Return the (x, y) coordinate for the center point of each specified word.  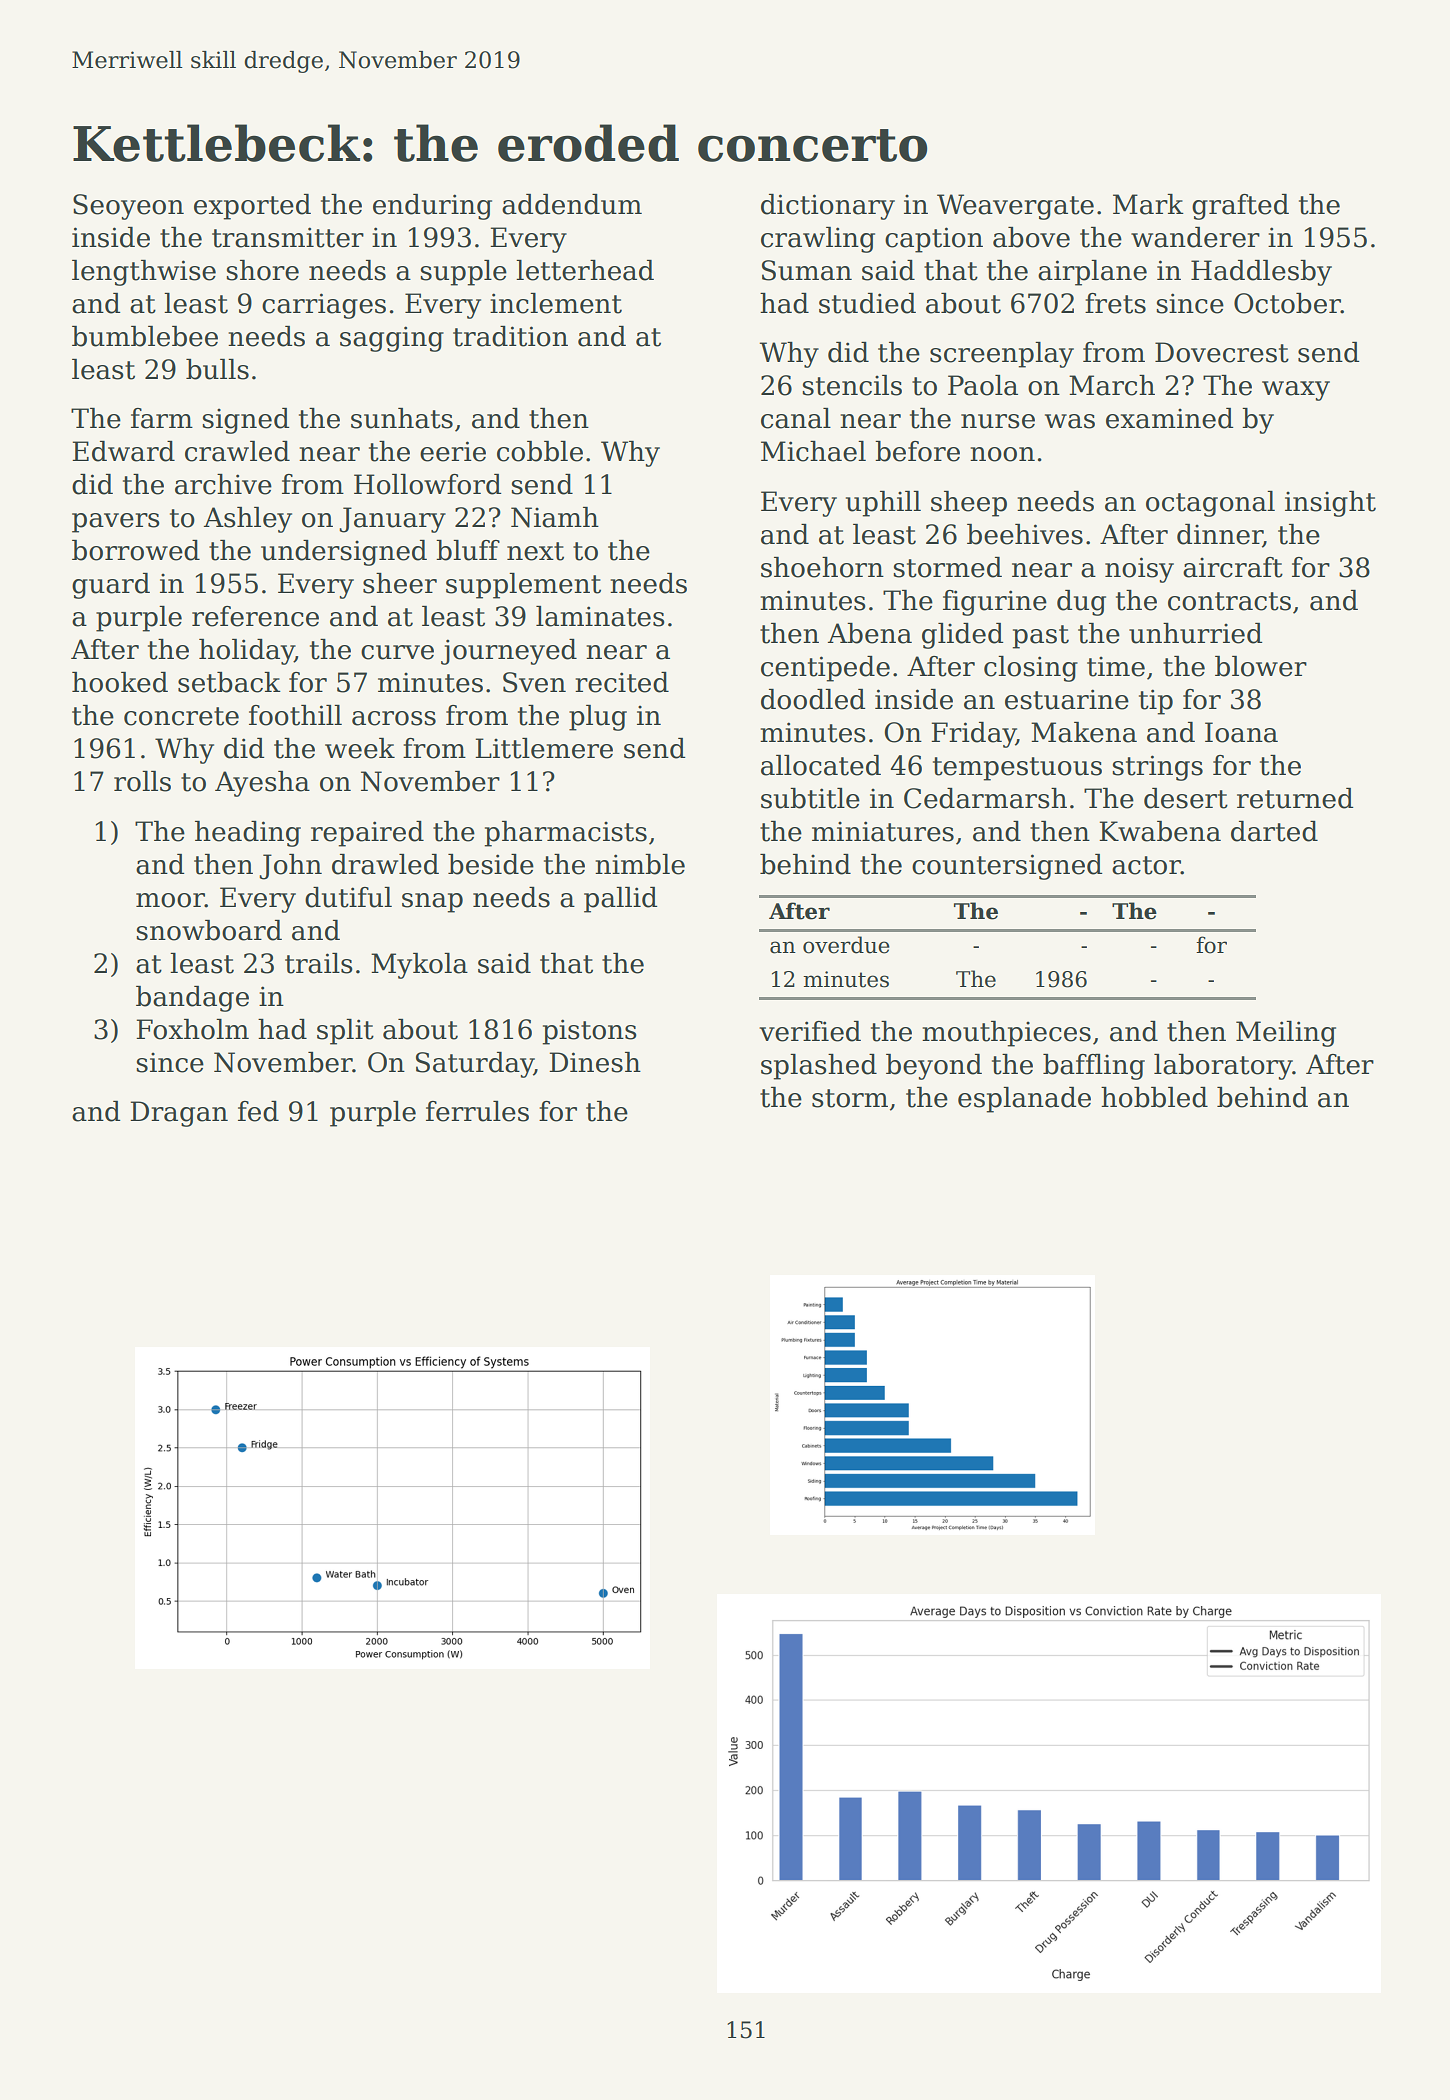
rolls (142, 781)
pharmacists (565, 834)
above (1031, 237)
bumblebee (145, 336)
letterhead (585, 270)
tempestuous (1017, 769)
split (345, 1032)
